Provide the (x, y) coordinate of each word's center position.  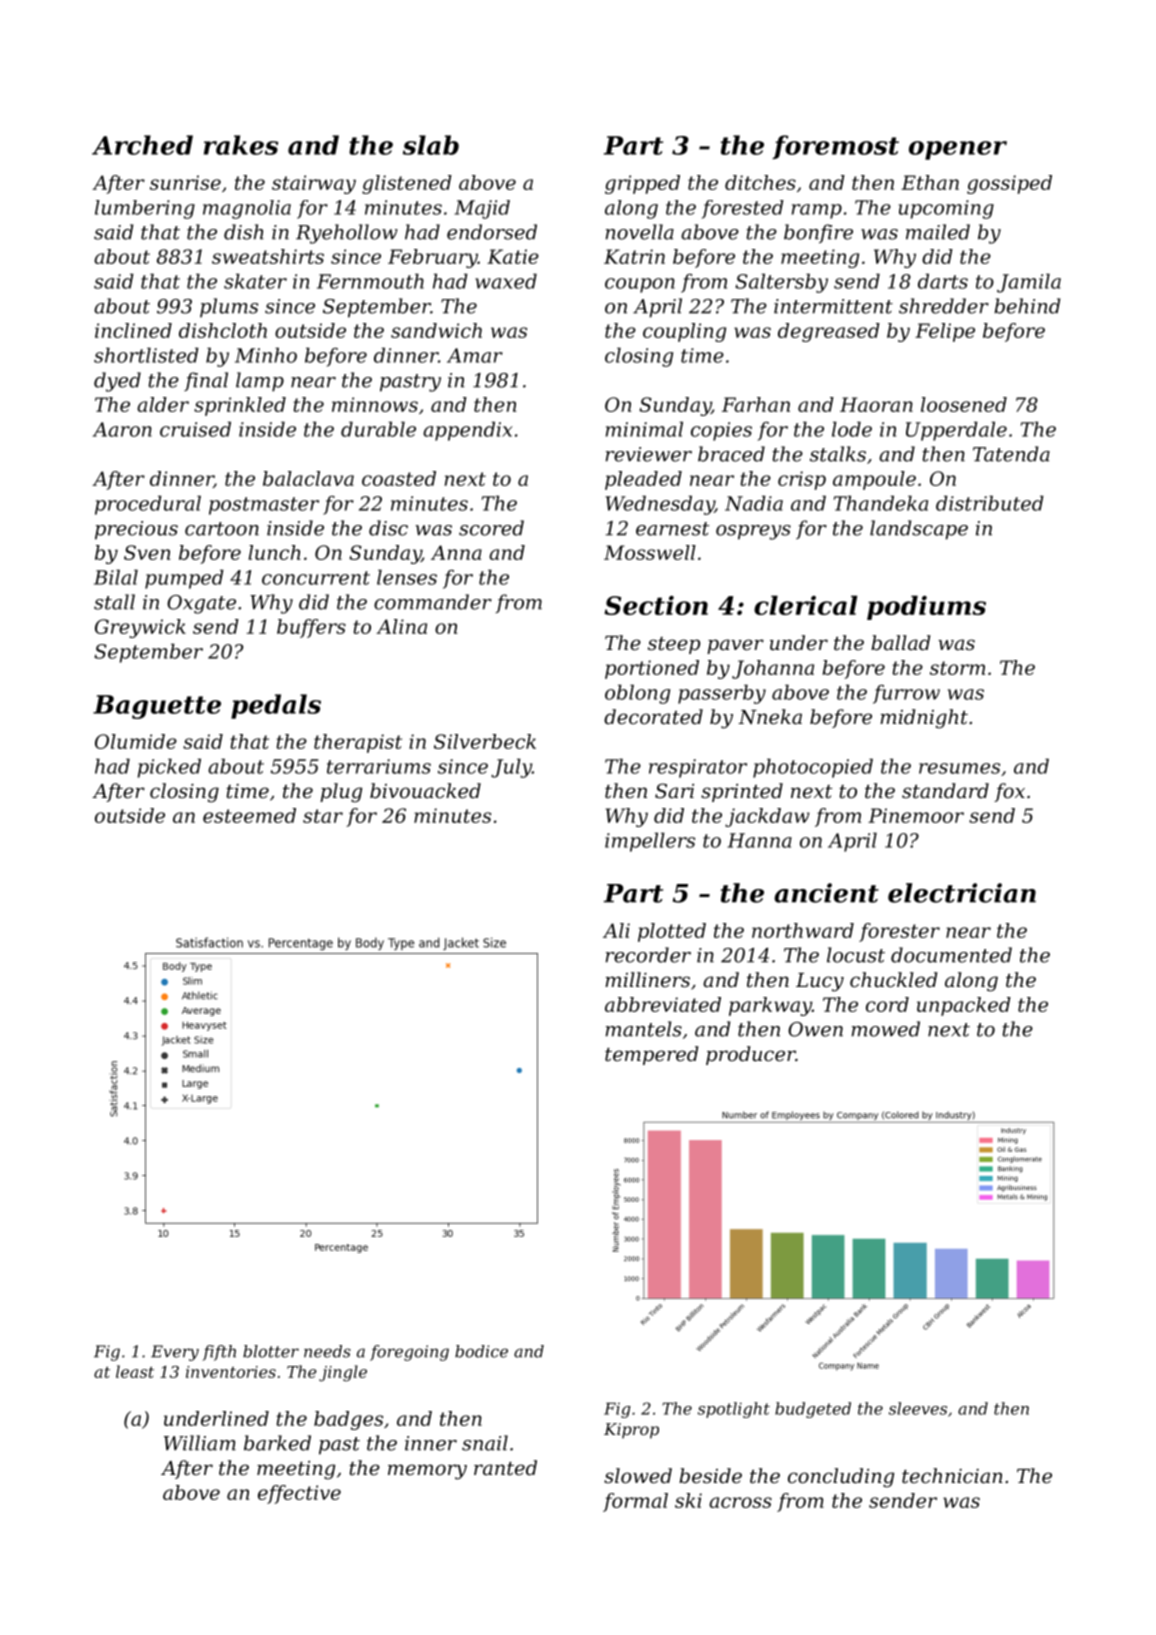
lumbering (145, 209)
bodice (481, 1351)
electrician (962, 893)
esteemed (249, 815)
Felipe (945, 332)
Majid (482, 209)
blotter (271, 1351)
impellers (650, 842)
